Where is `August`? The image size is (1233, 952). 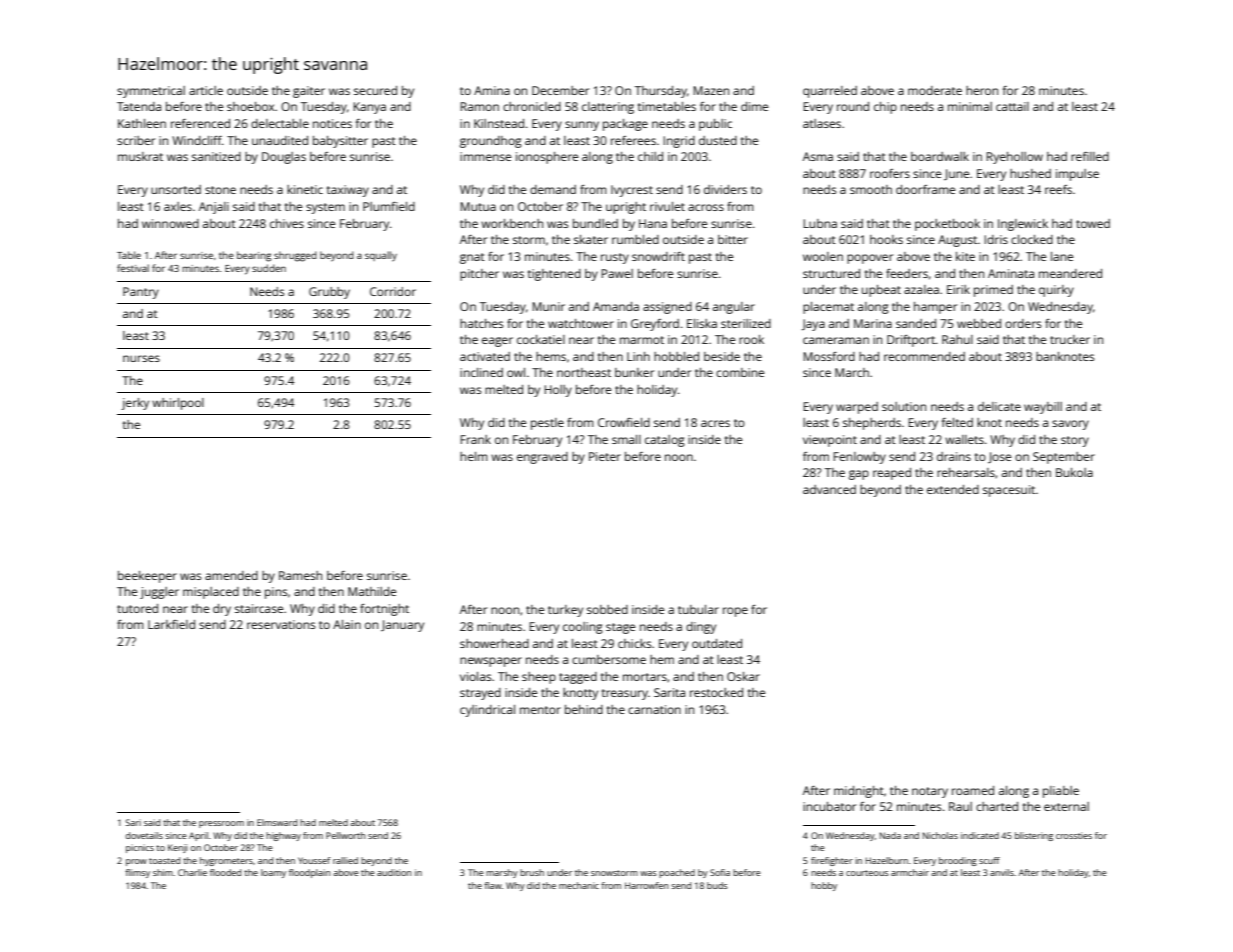 August is located at coordinates (957, 241).
